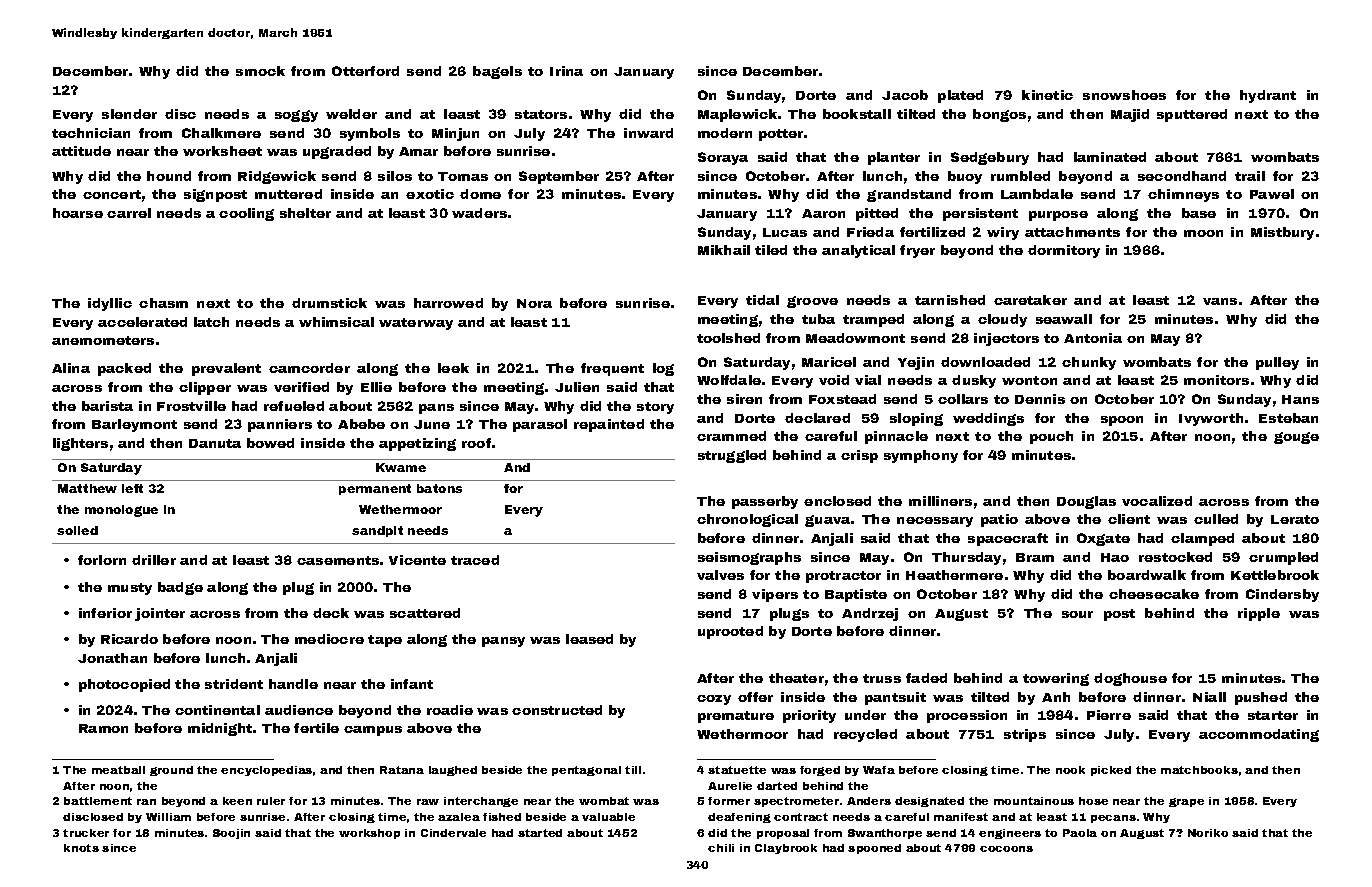 This screenshot has height=887, width=1372. Describe the element at coordinates (566, 71) in the screenshot. I see `Irina` at that location.
